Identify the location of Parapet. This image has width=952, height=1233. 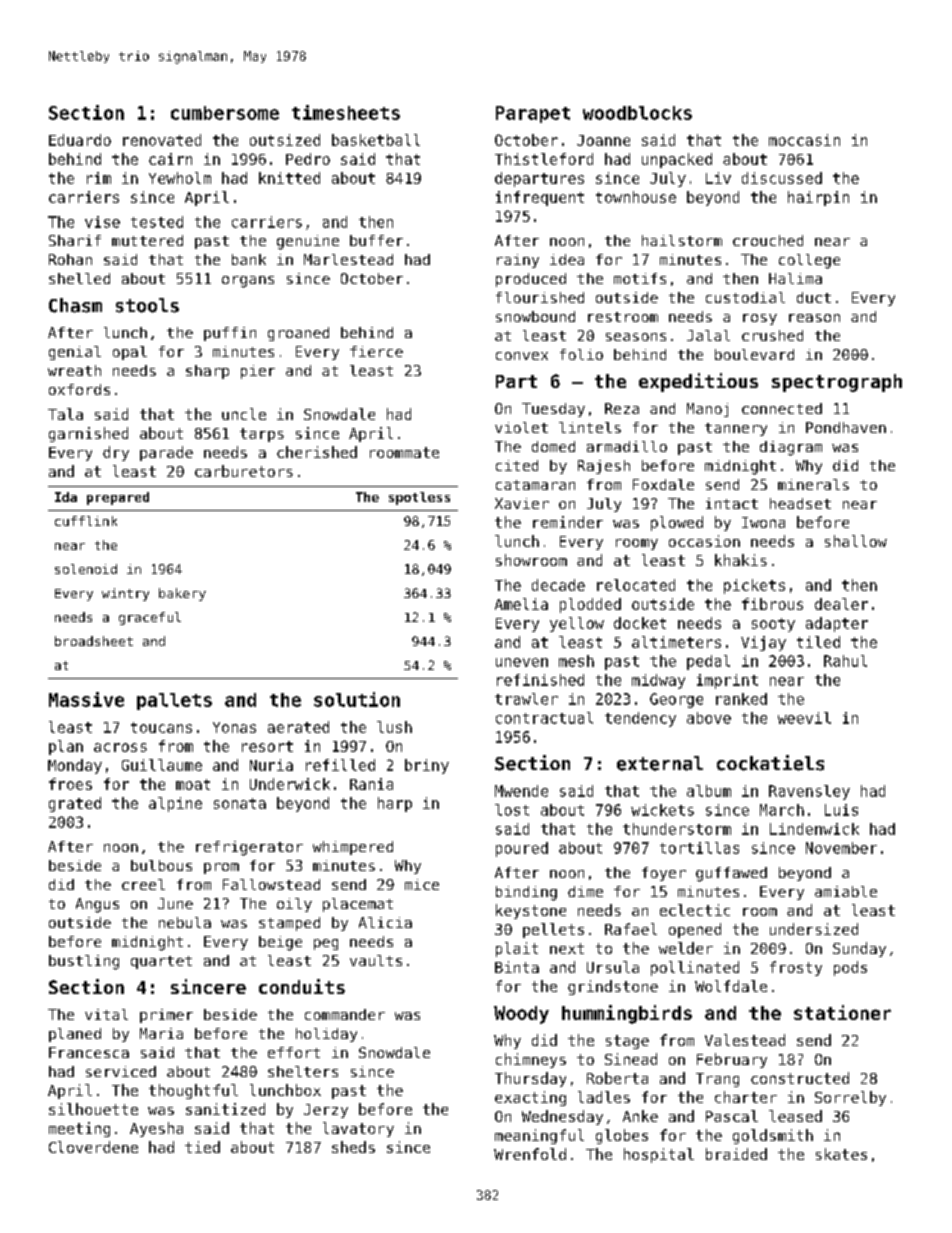
(533, 114).
